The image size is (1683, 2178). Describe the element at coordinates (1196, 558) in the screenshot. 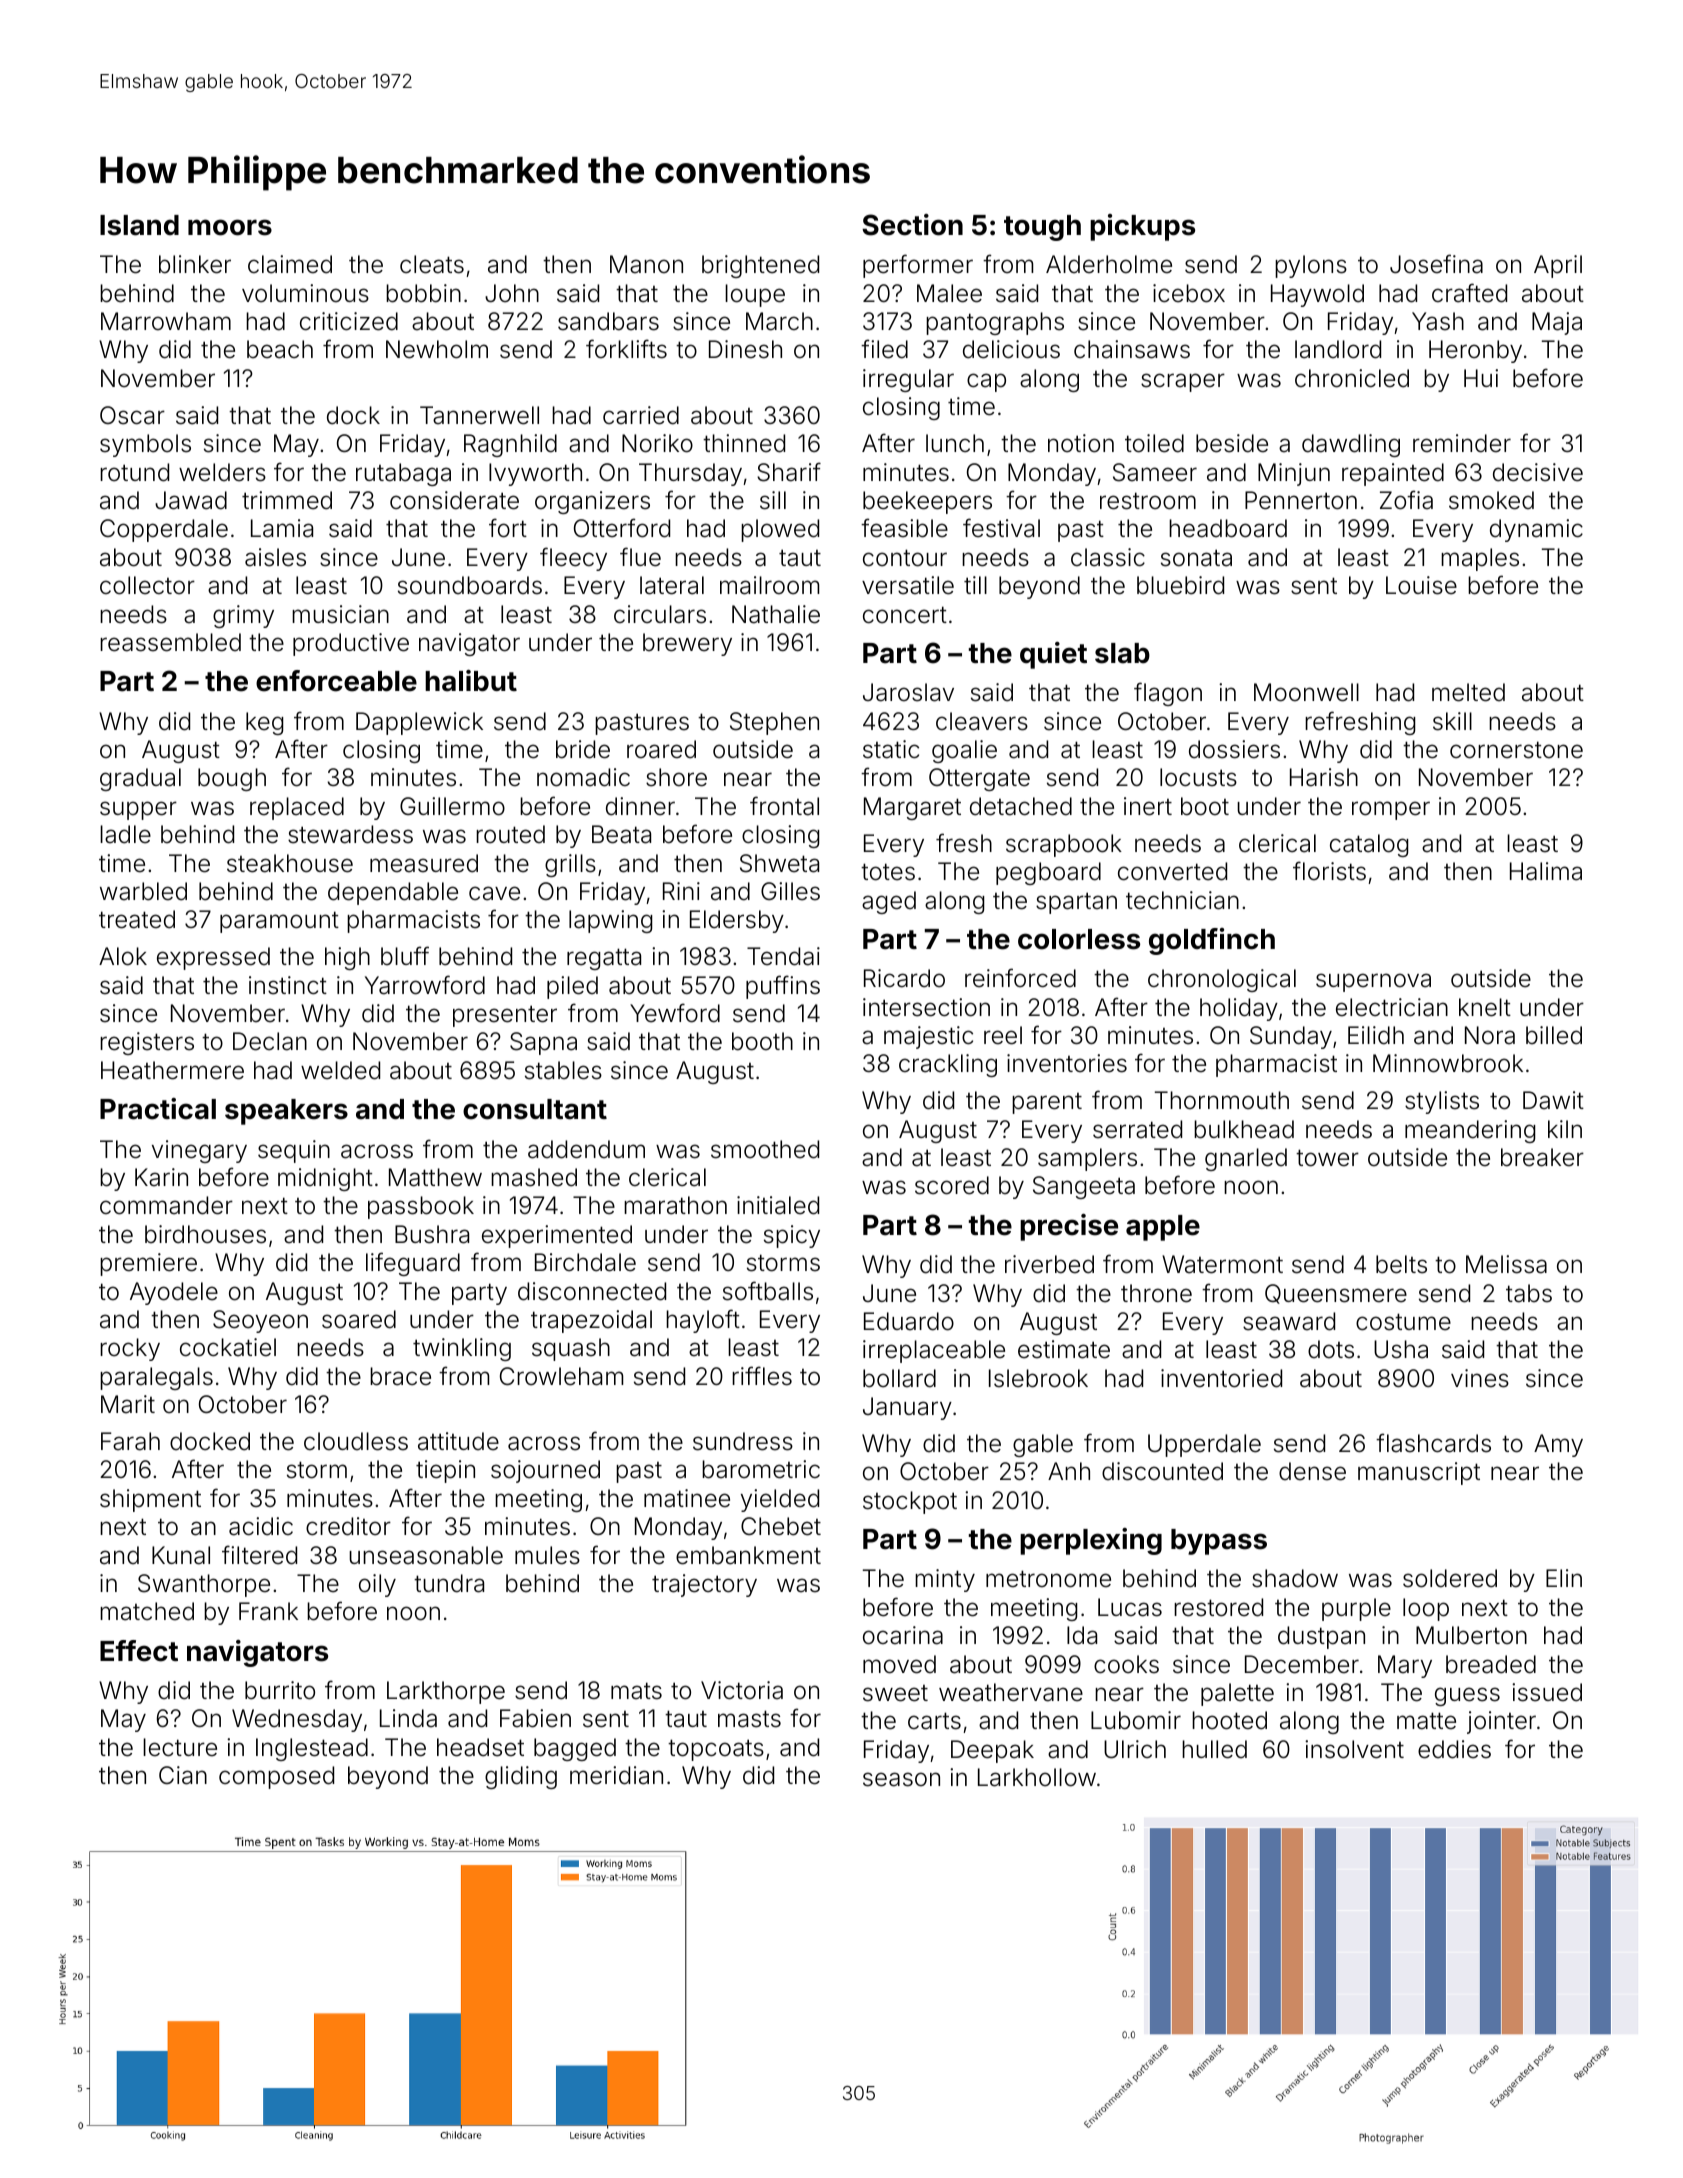

I see `sonata` at that location.
